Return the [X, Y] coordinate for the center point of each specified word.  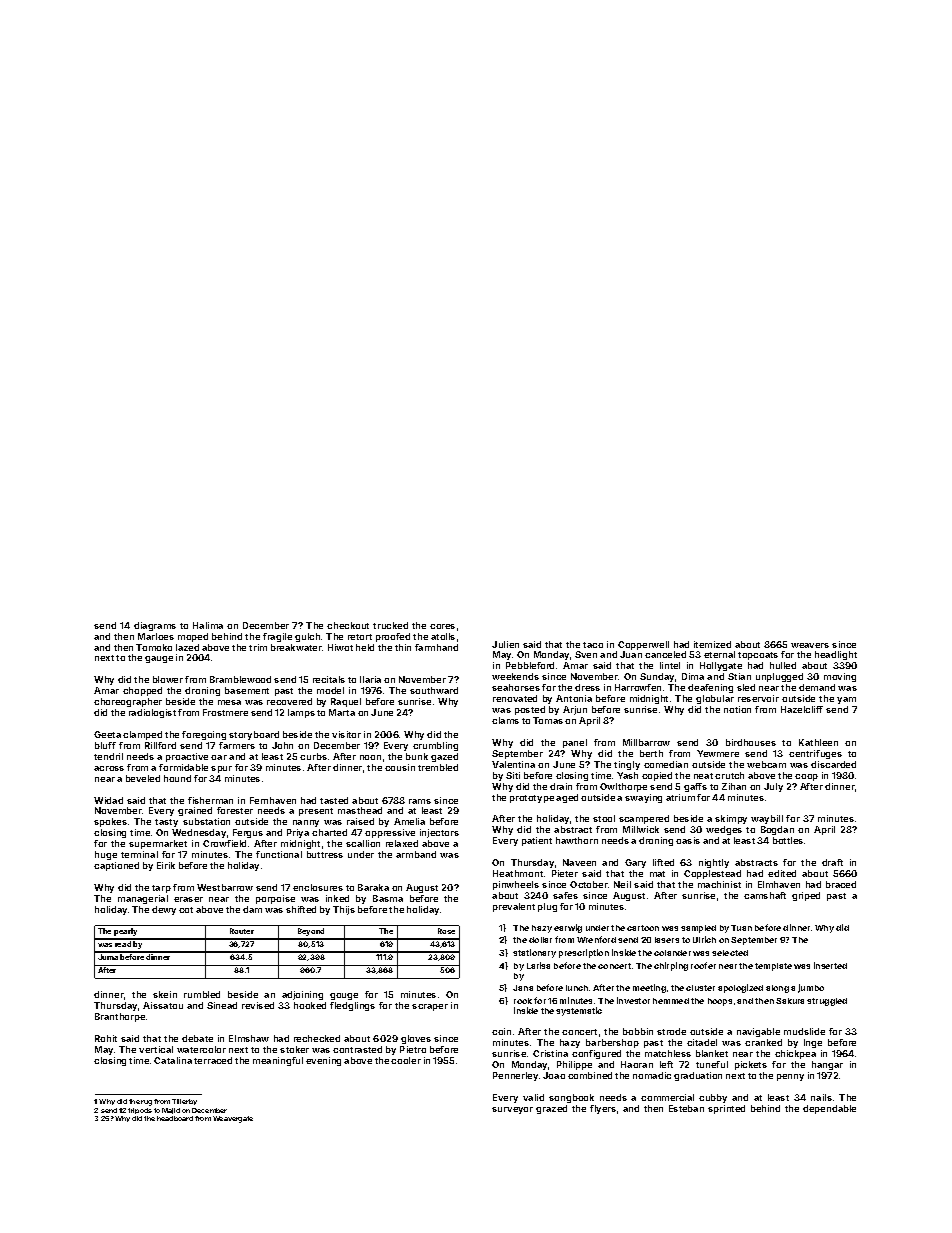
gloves [416, 1039]
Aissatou [163, 1005]
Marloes [156, 636]
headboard [175, 1118]
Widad [108, 800]
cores [442, 626]
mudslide [804, 1031]
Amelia [409, 821]
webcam [766, 764]
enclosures [318, 887]
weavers [810, 645]
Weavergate [233, 1119]
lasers [667, 940]
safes [565, 895]
